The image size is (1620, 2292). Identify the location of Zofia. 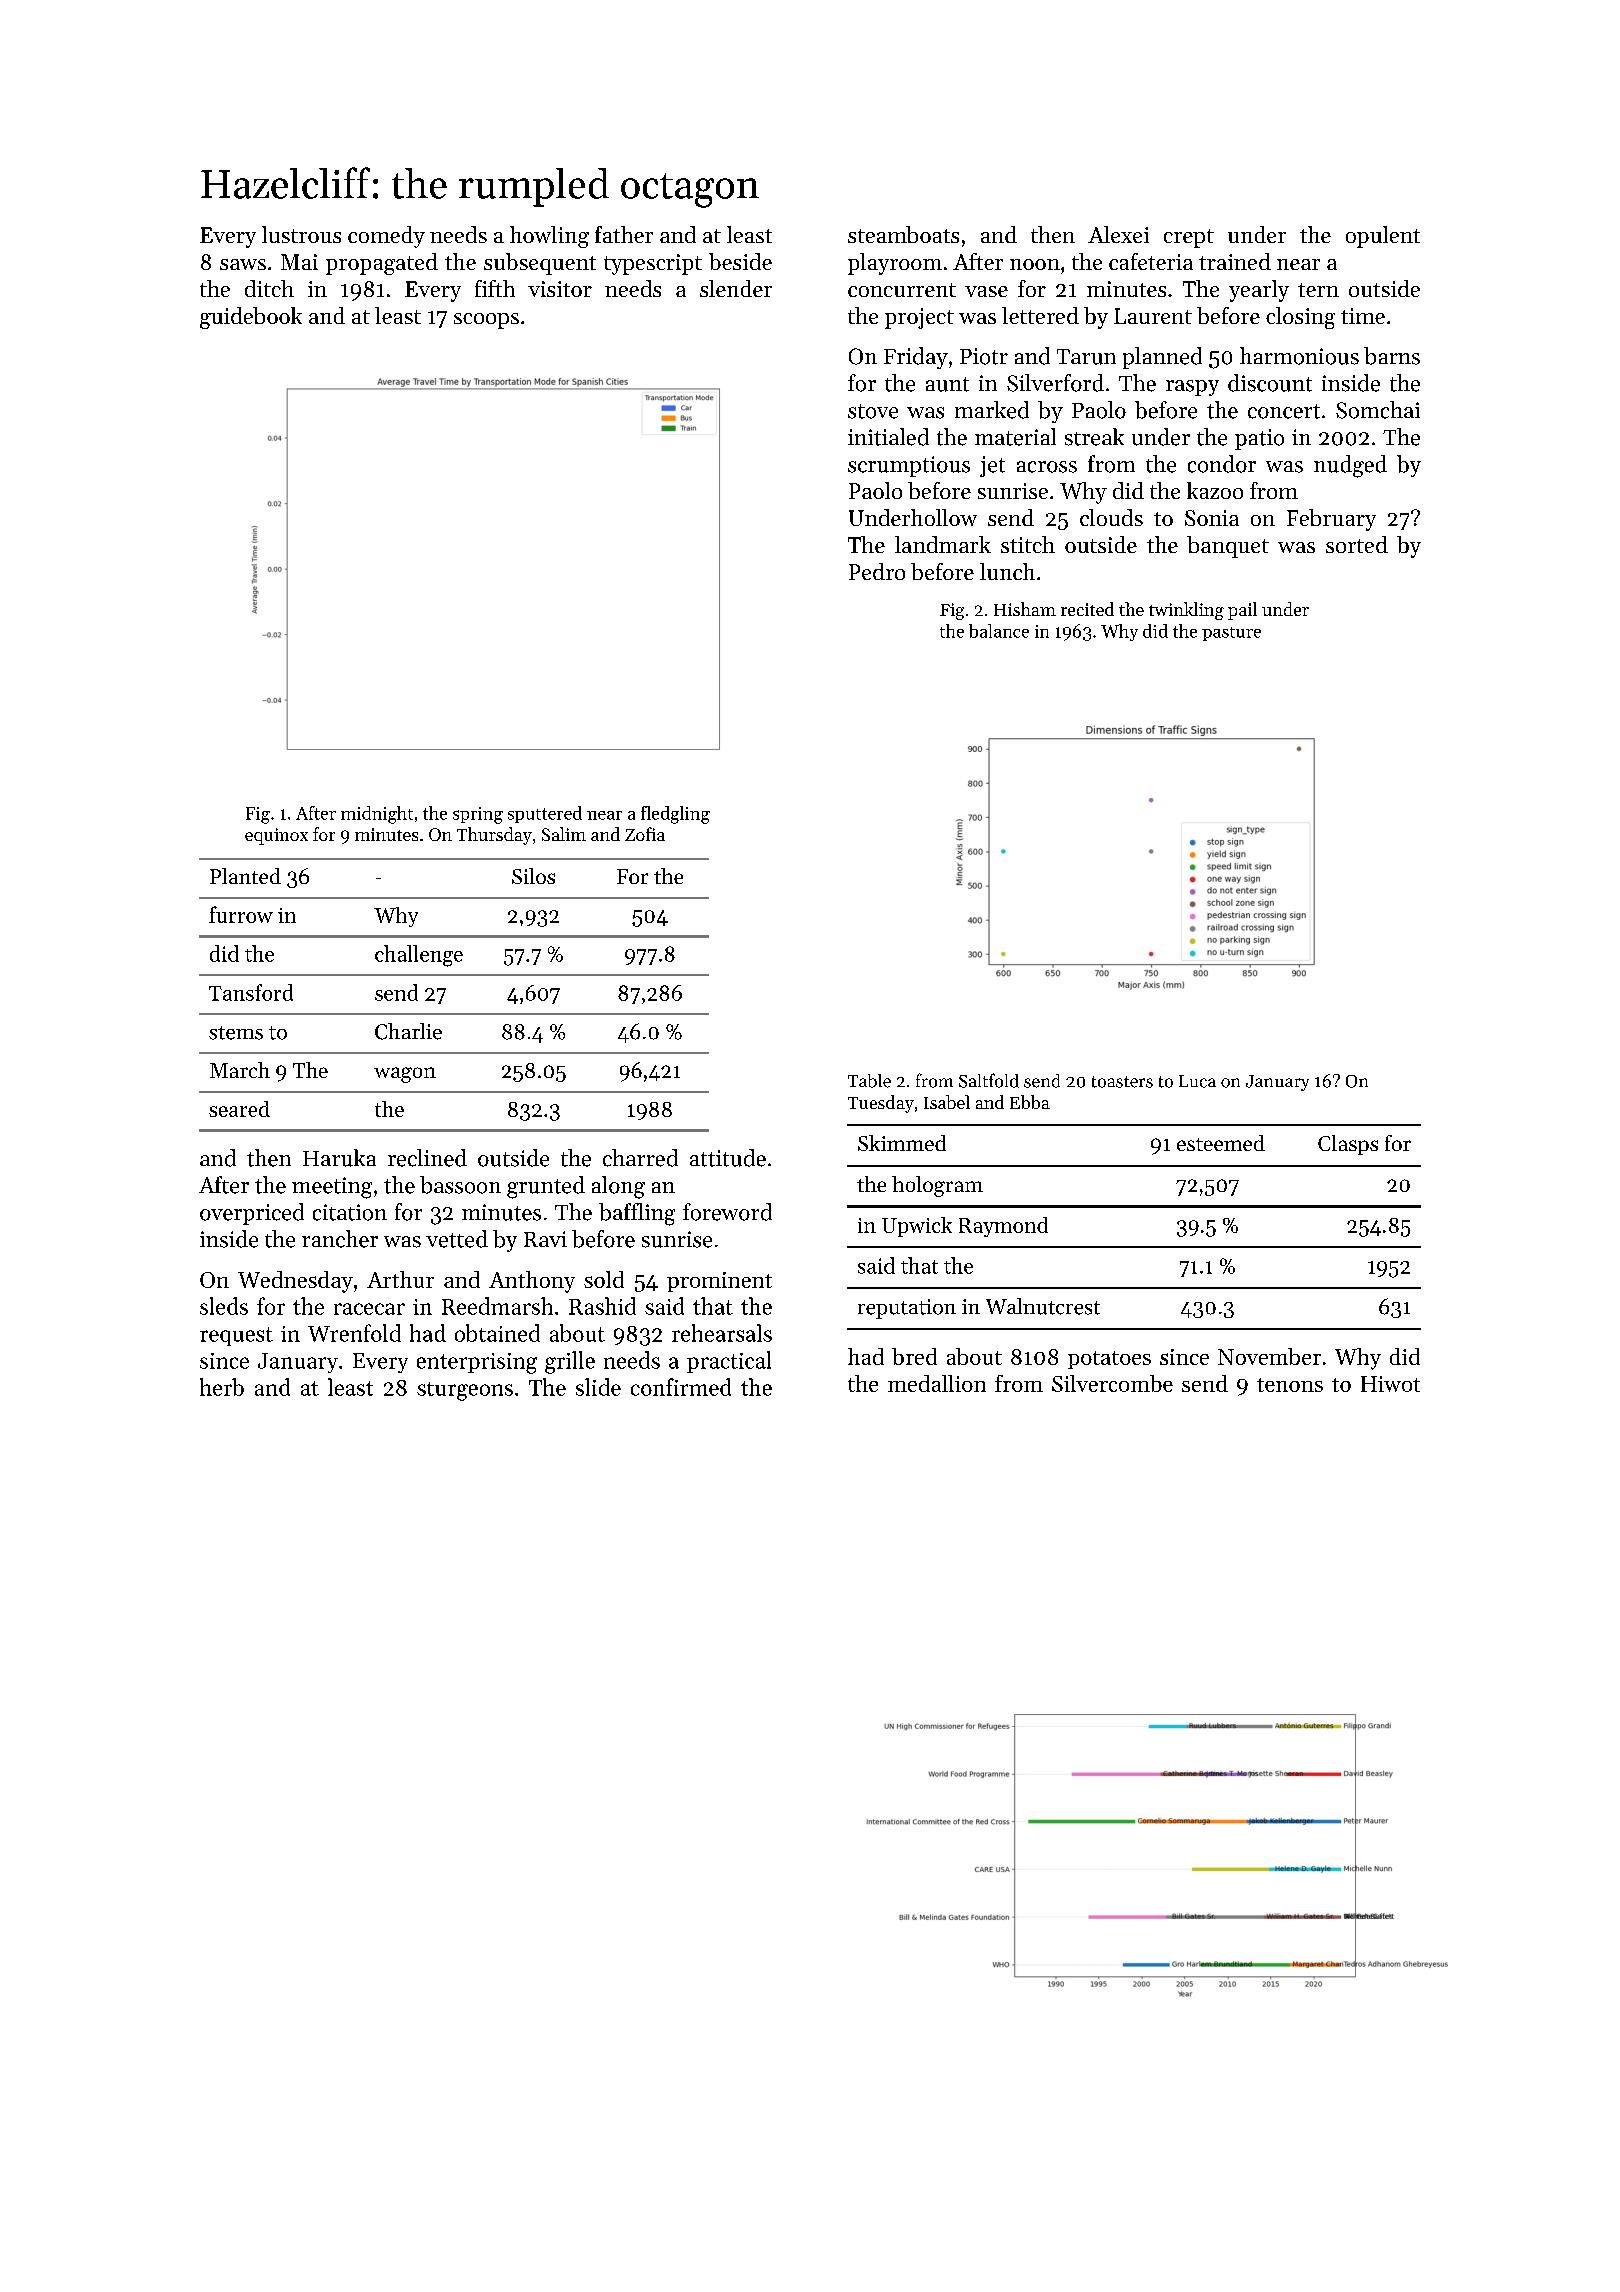
(645, 834).
